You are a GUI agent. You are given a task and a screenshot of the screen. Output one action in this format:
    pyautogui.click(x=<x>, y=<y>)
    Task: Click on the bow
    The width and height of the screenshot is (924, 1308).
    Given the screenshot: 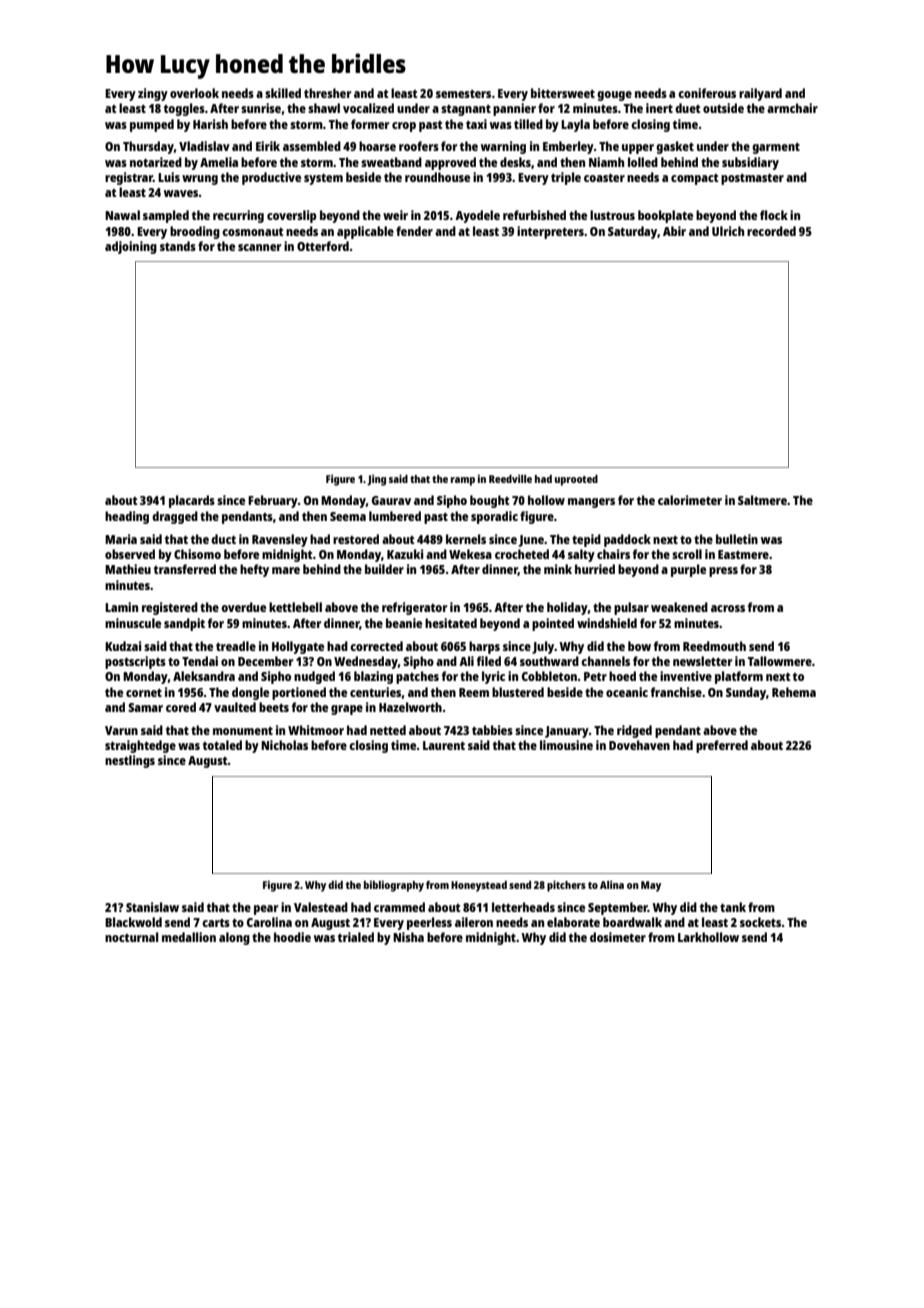 What is the action you would take?
    pyautogui.click(x=639, y=646)
